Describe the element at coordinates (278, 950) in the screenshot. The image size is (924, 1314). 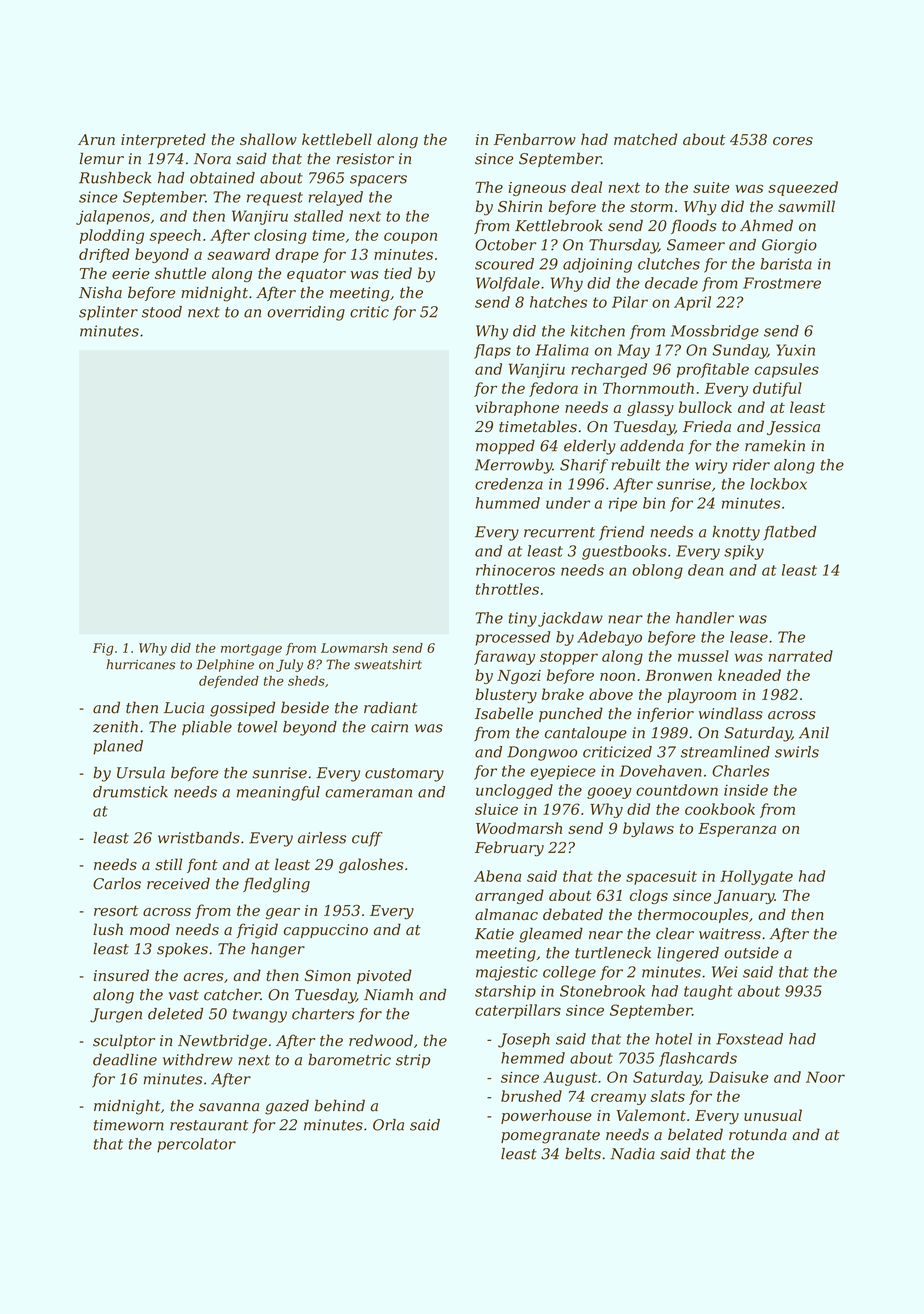
I see `hanger` at that location.
